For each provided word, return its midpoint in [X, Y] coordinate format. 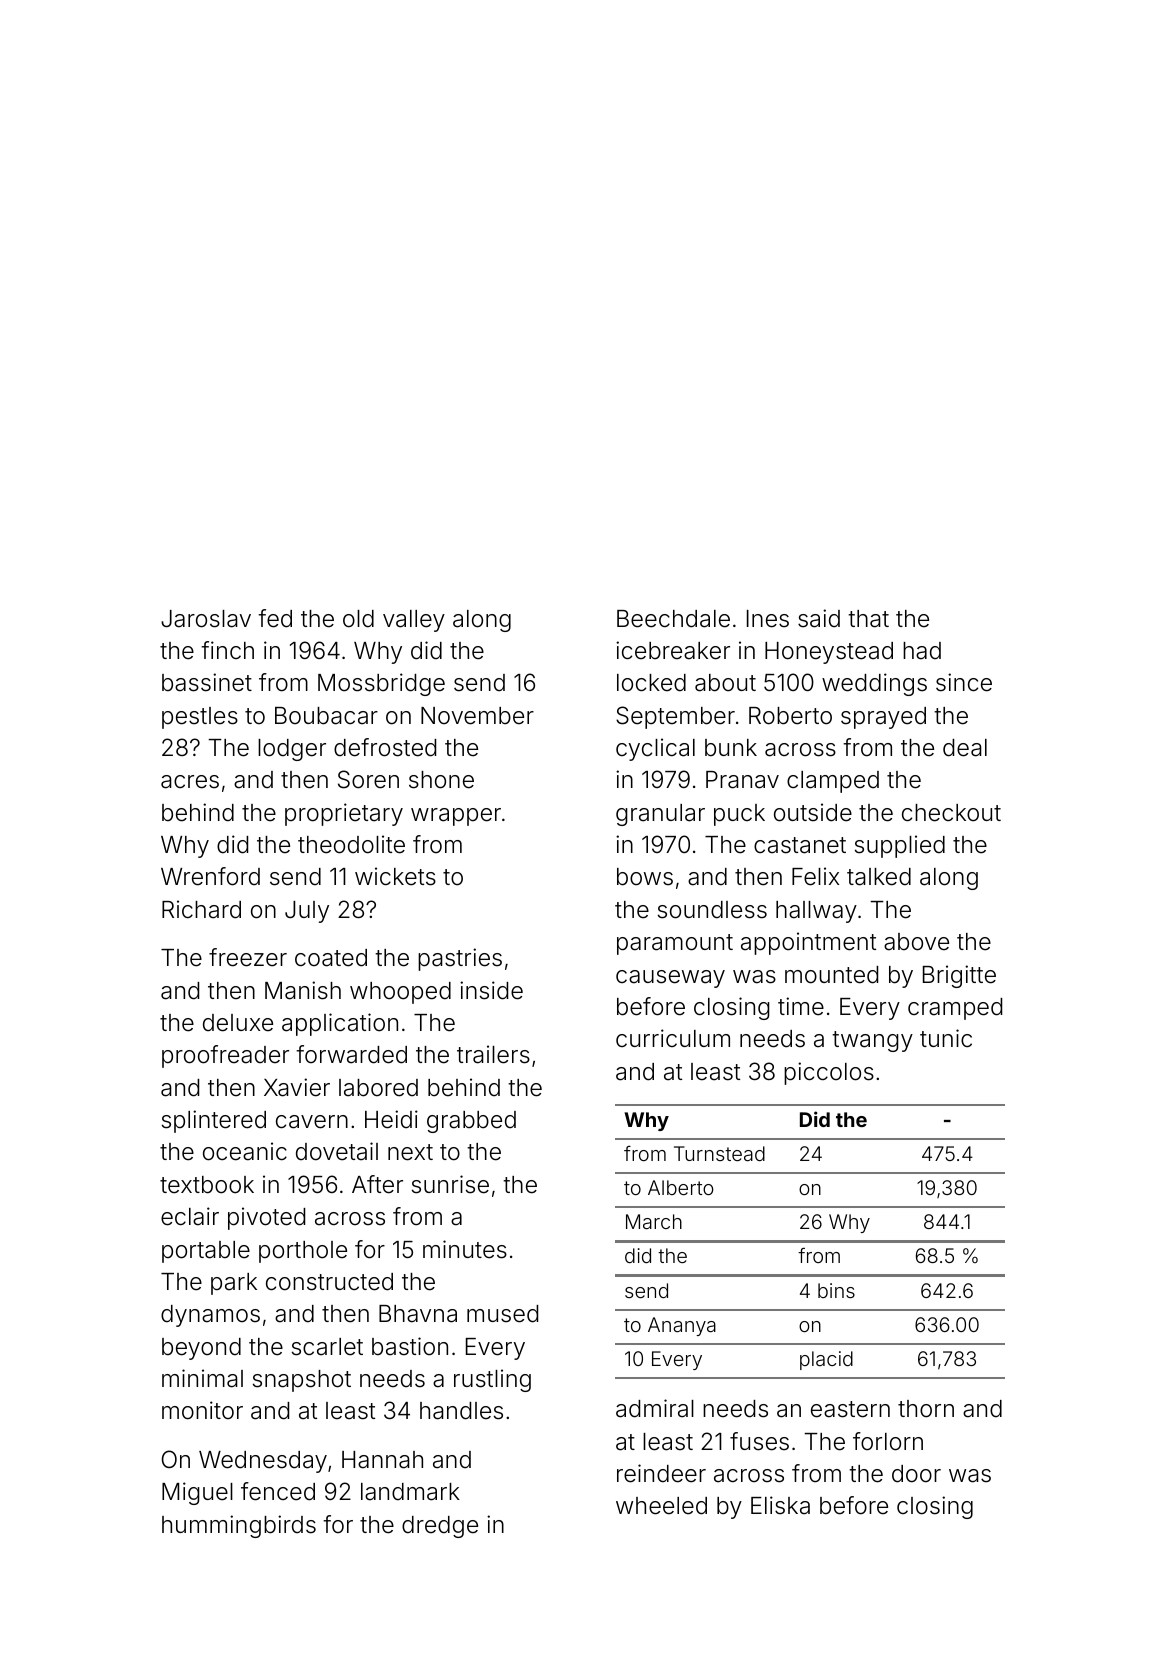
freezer [248, 957]
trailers [493, 1054]
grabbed [471, 1122]
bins [836, 1290]
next [410, 1152]
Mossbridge [381, 684]
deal [965, 748]
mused [502, 1314]
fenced [278, 1491]
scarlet [327, 1347]
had [922, 651]
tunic [946, 1038]
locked [651, 683]
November [477, 716]
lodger [292, 750]
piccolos [829, 1073]
